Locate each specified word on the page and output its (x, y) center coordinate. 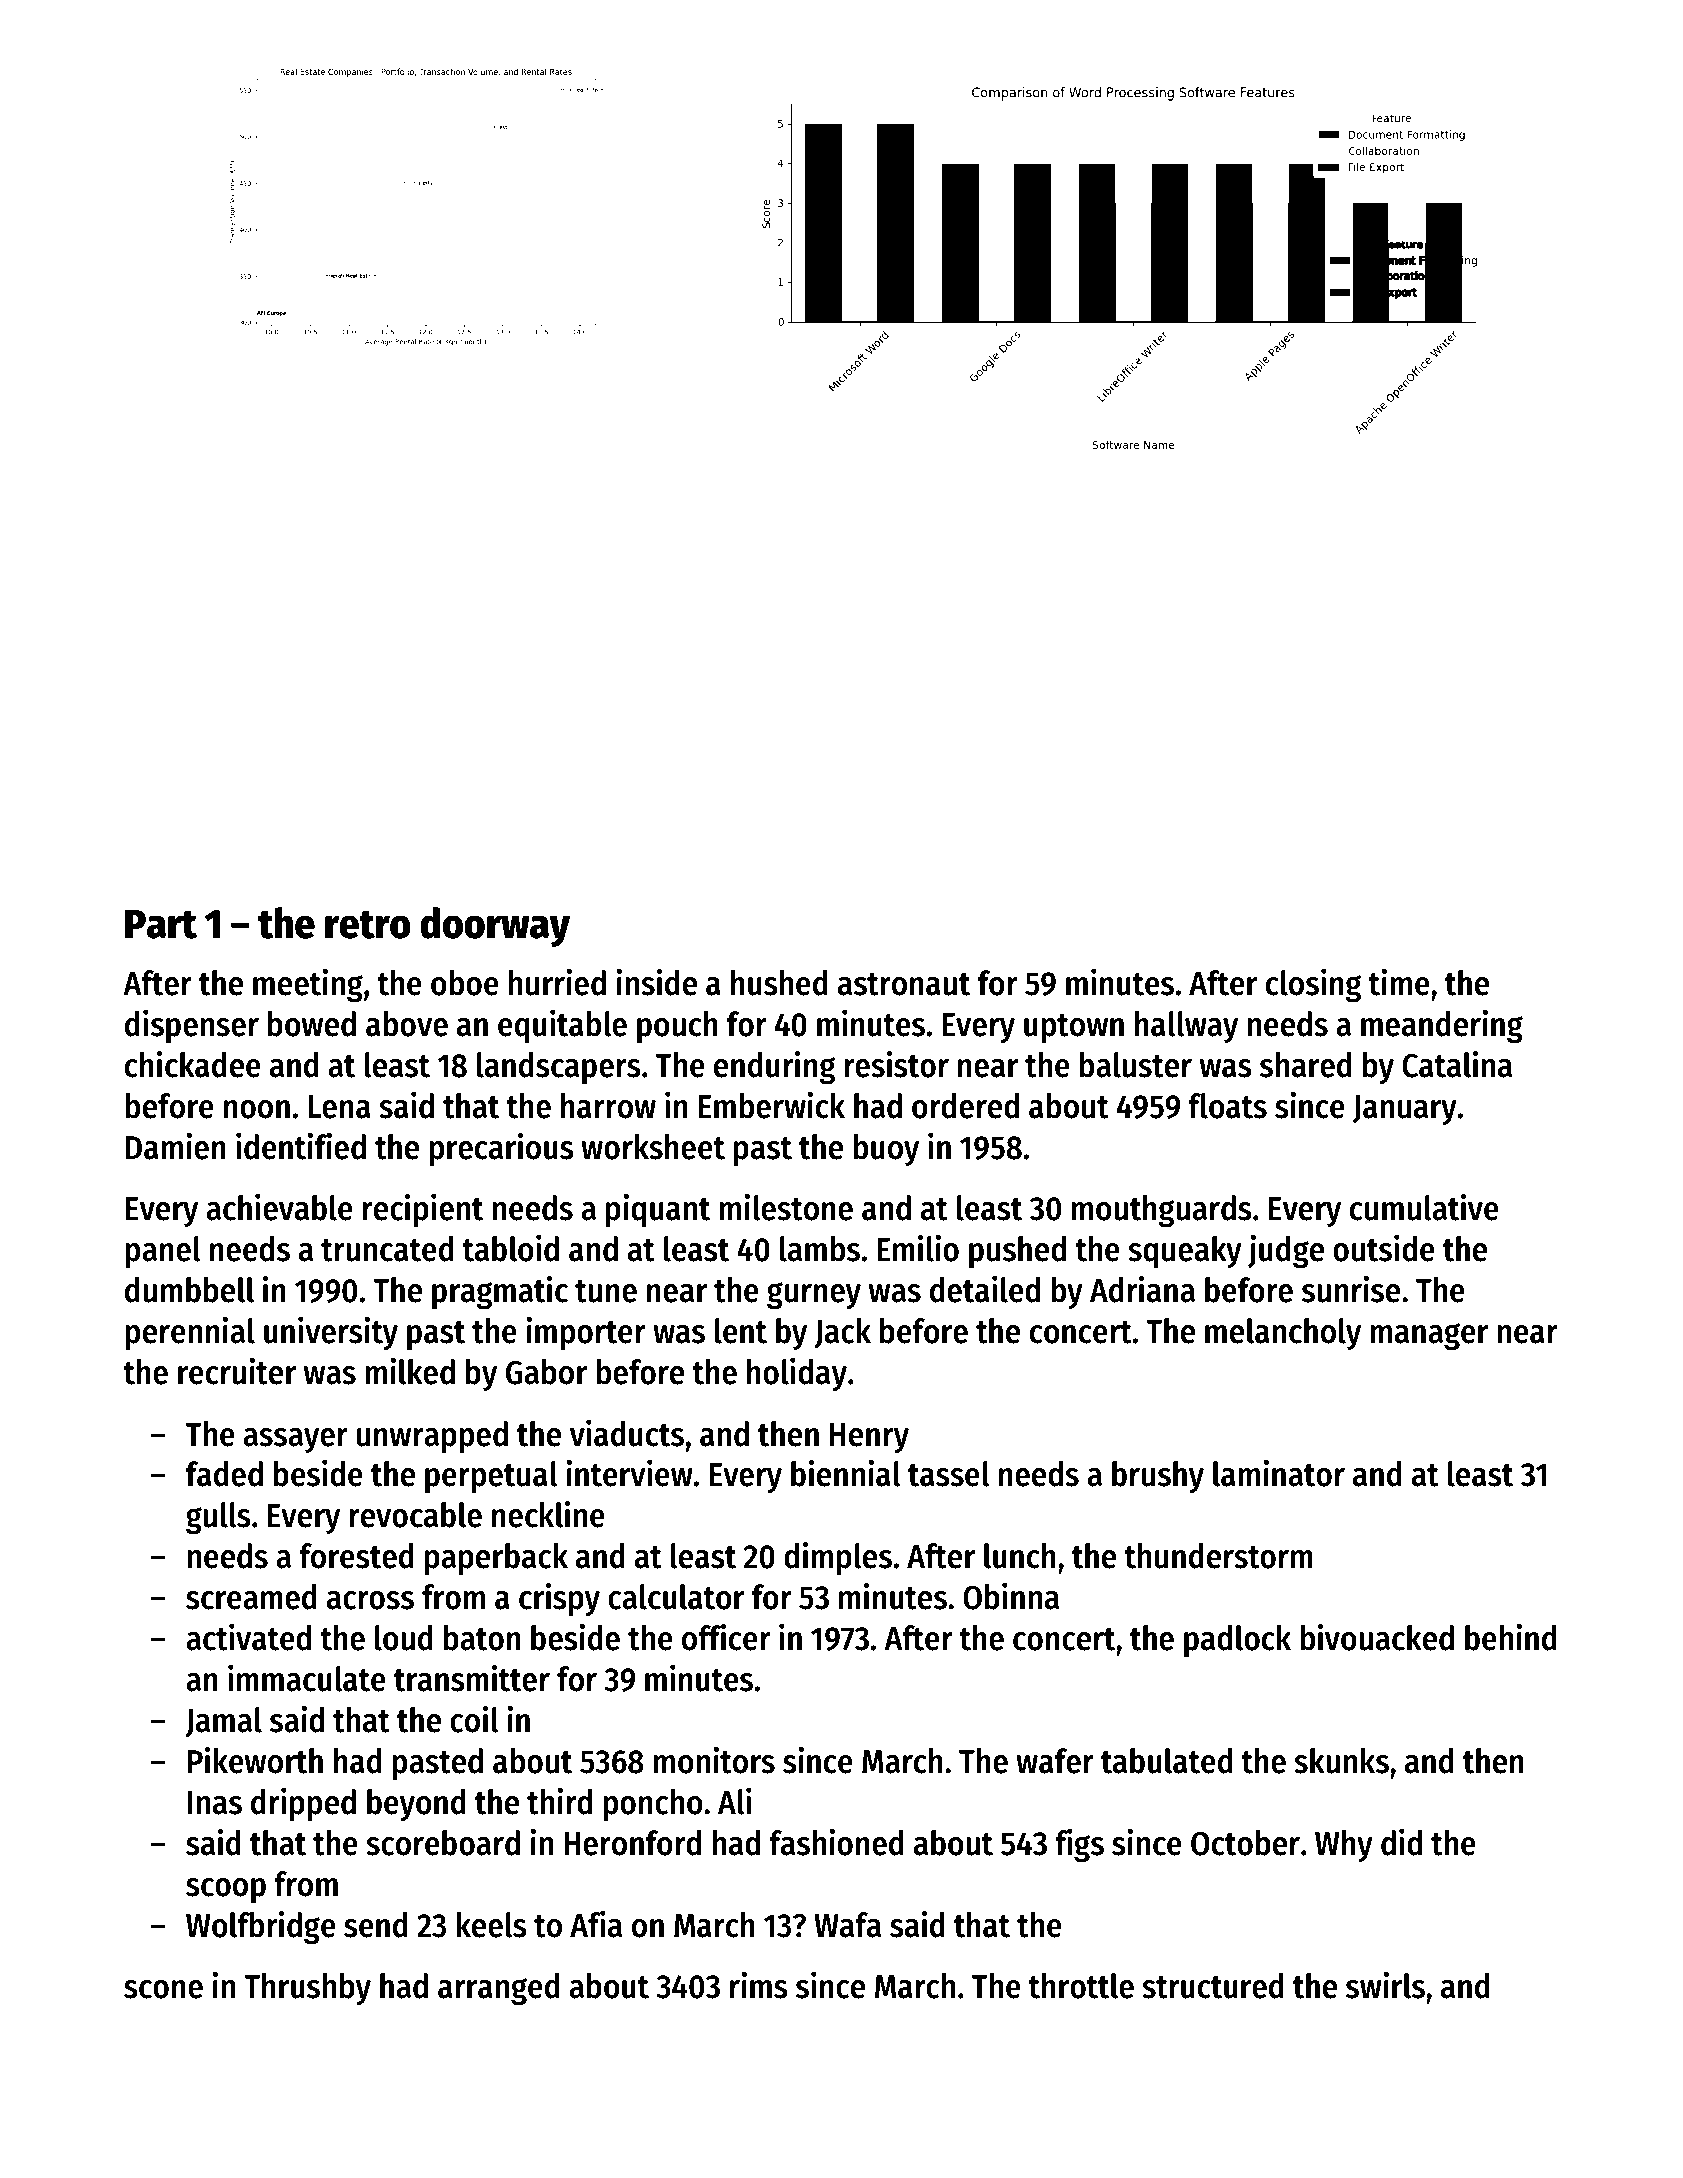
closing (1314, 985)
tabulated (1167, 1761)
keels (491, 1925)
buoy (886, 1150)
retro (368, 925)
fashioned (836, 1842)
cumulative (1424, 1207)
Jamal (223, 1722)
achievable (279, 1207)
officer (726, 1637)
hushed (779, 983)
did (1401, 1842)
